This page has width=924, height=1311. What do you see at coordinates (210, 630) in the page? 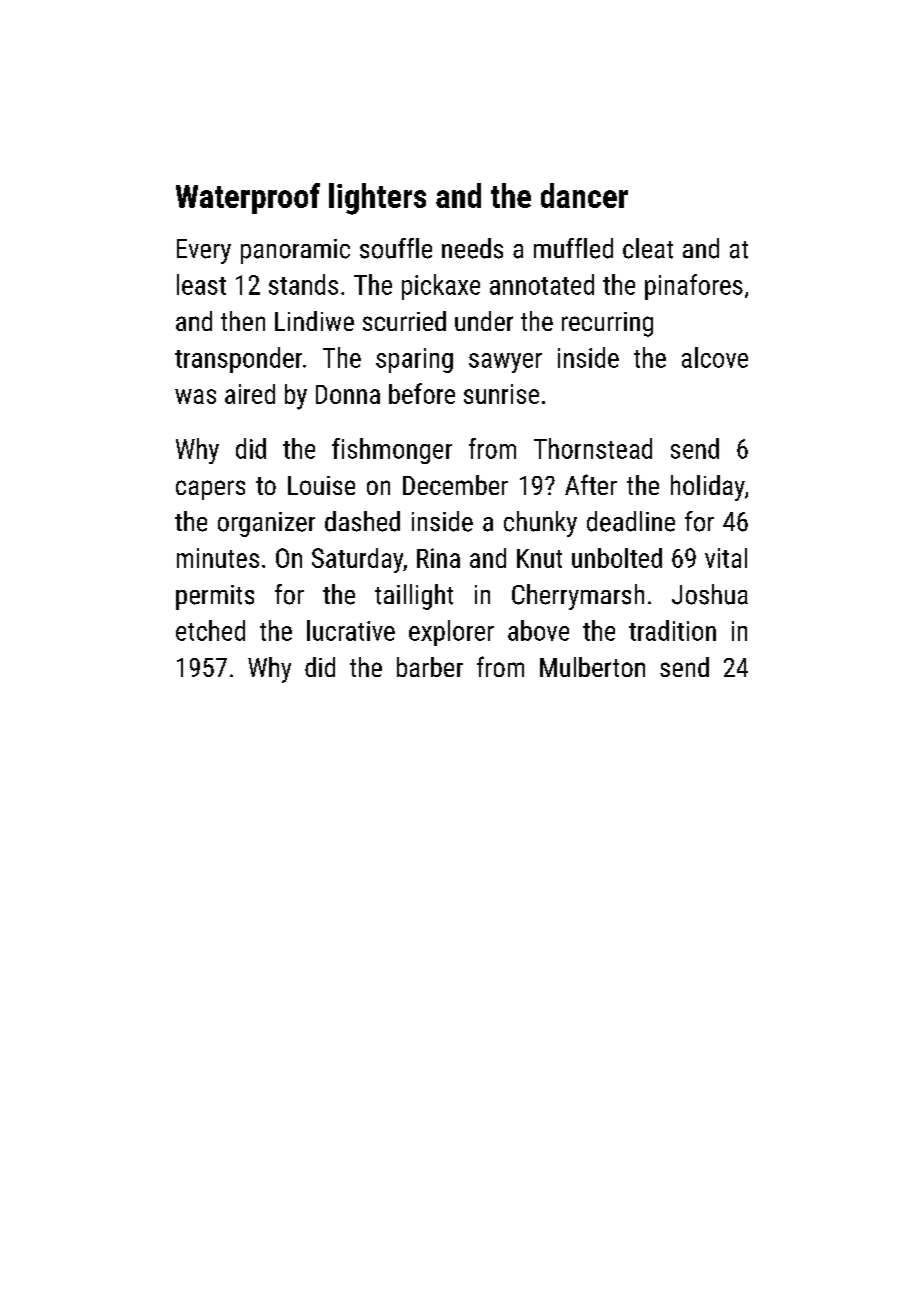
I see `etched` at bounding box center [210, 630].
